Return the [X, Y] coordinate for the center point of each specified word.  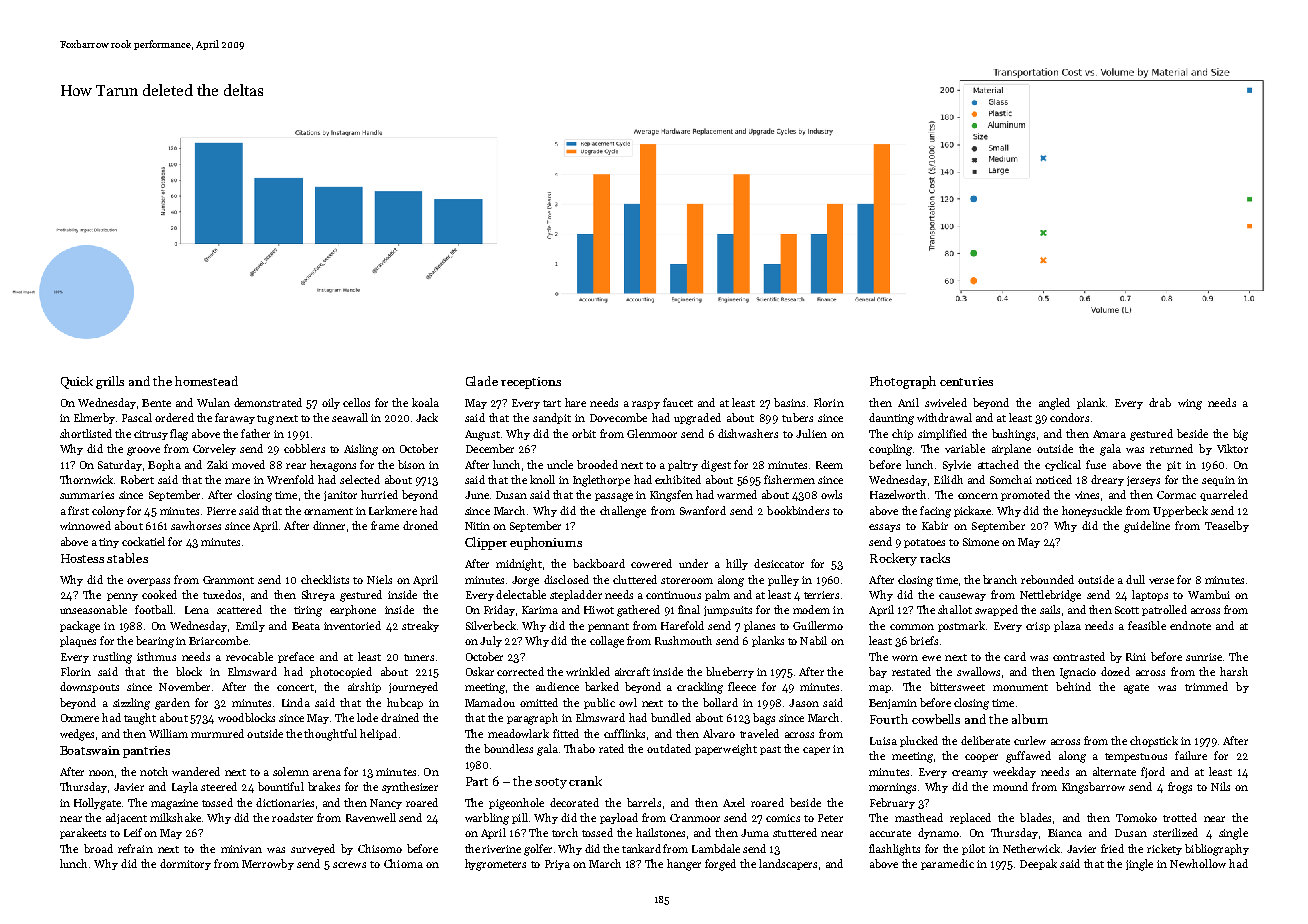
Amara [1109, 434]
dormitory [185, 864]
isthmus [156, 656]
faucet [678, 402]
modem [811, 609]
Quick [77, 382]
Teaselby [1227, 526]
